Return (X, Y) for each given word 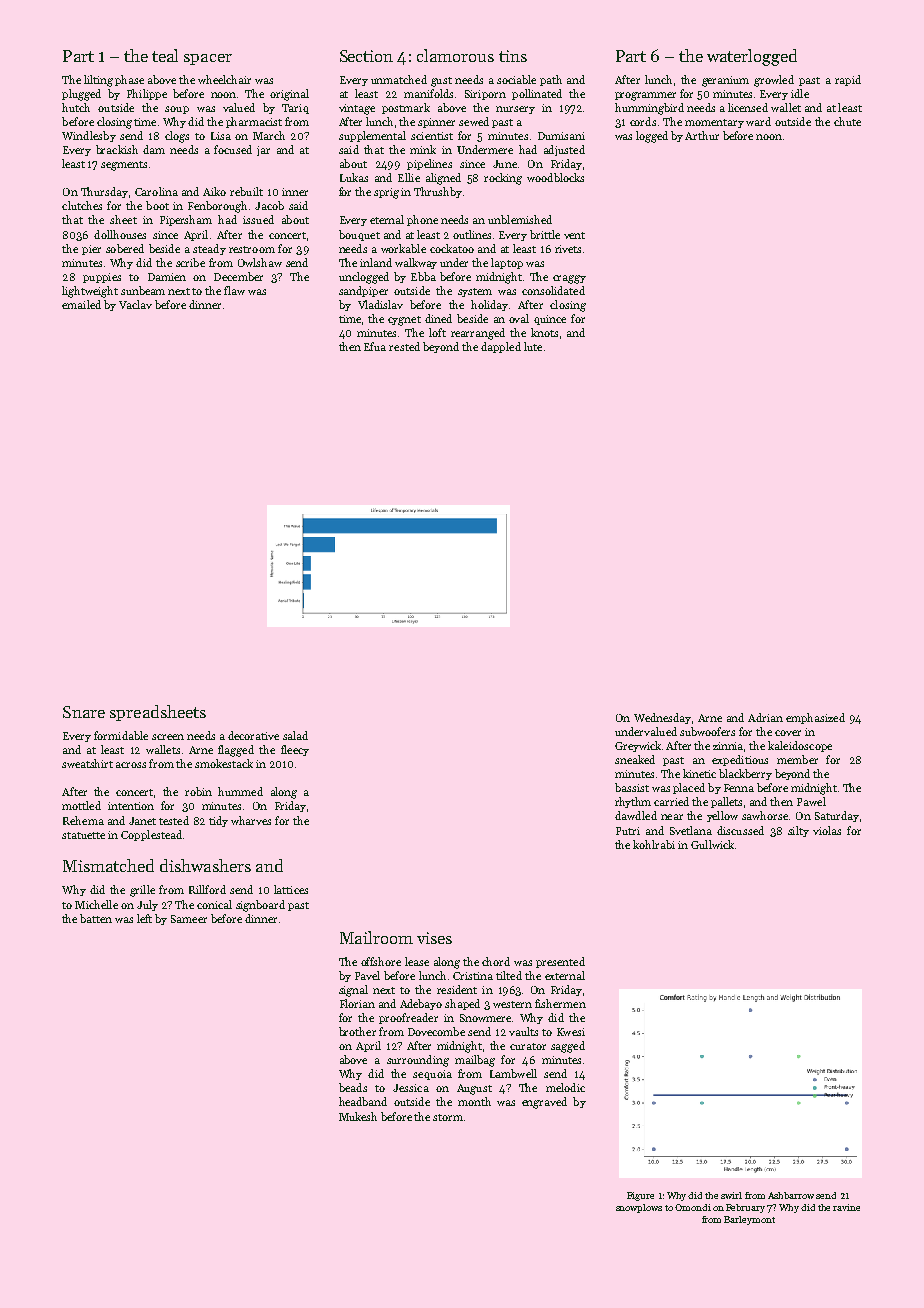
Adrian (765, 717)
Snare (84, 712)
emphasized (815, 718)
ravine (846, 1207)
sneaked (635, 759)
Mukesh (358, 1116)
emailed (81, 304)
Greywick (638, 746)
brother (357, 1031)
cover (788, 733)
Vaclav (135, 304)
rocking (503, 179)
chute (847, 121)
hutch (76, 107)
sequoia (432, 1075)
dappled (501, 347)
